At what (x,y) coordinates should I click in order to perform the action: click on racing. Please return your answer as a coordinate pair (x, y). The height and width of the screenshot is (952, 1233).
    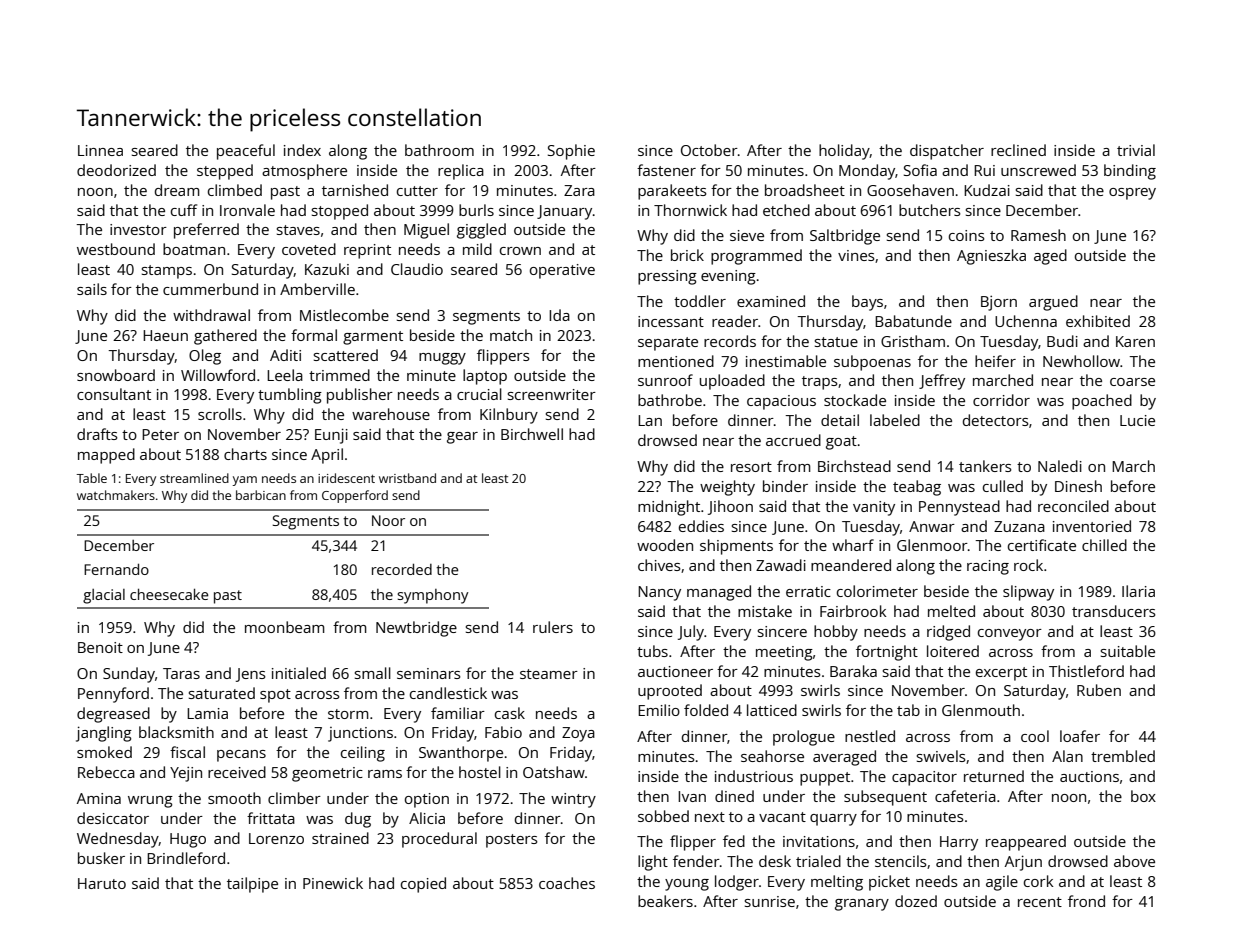
    Looking at the image, I should click on (988, 567).
